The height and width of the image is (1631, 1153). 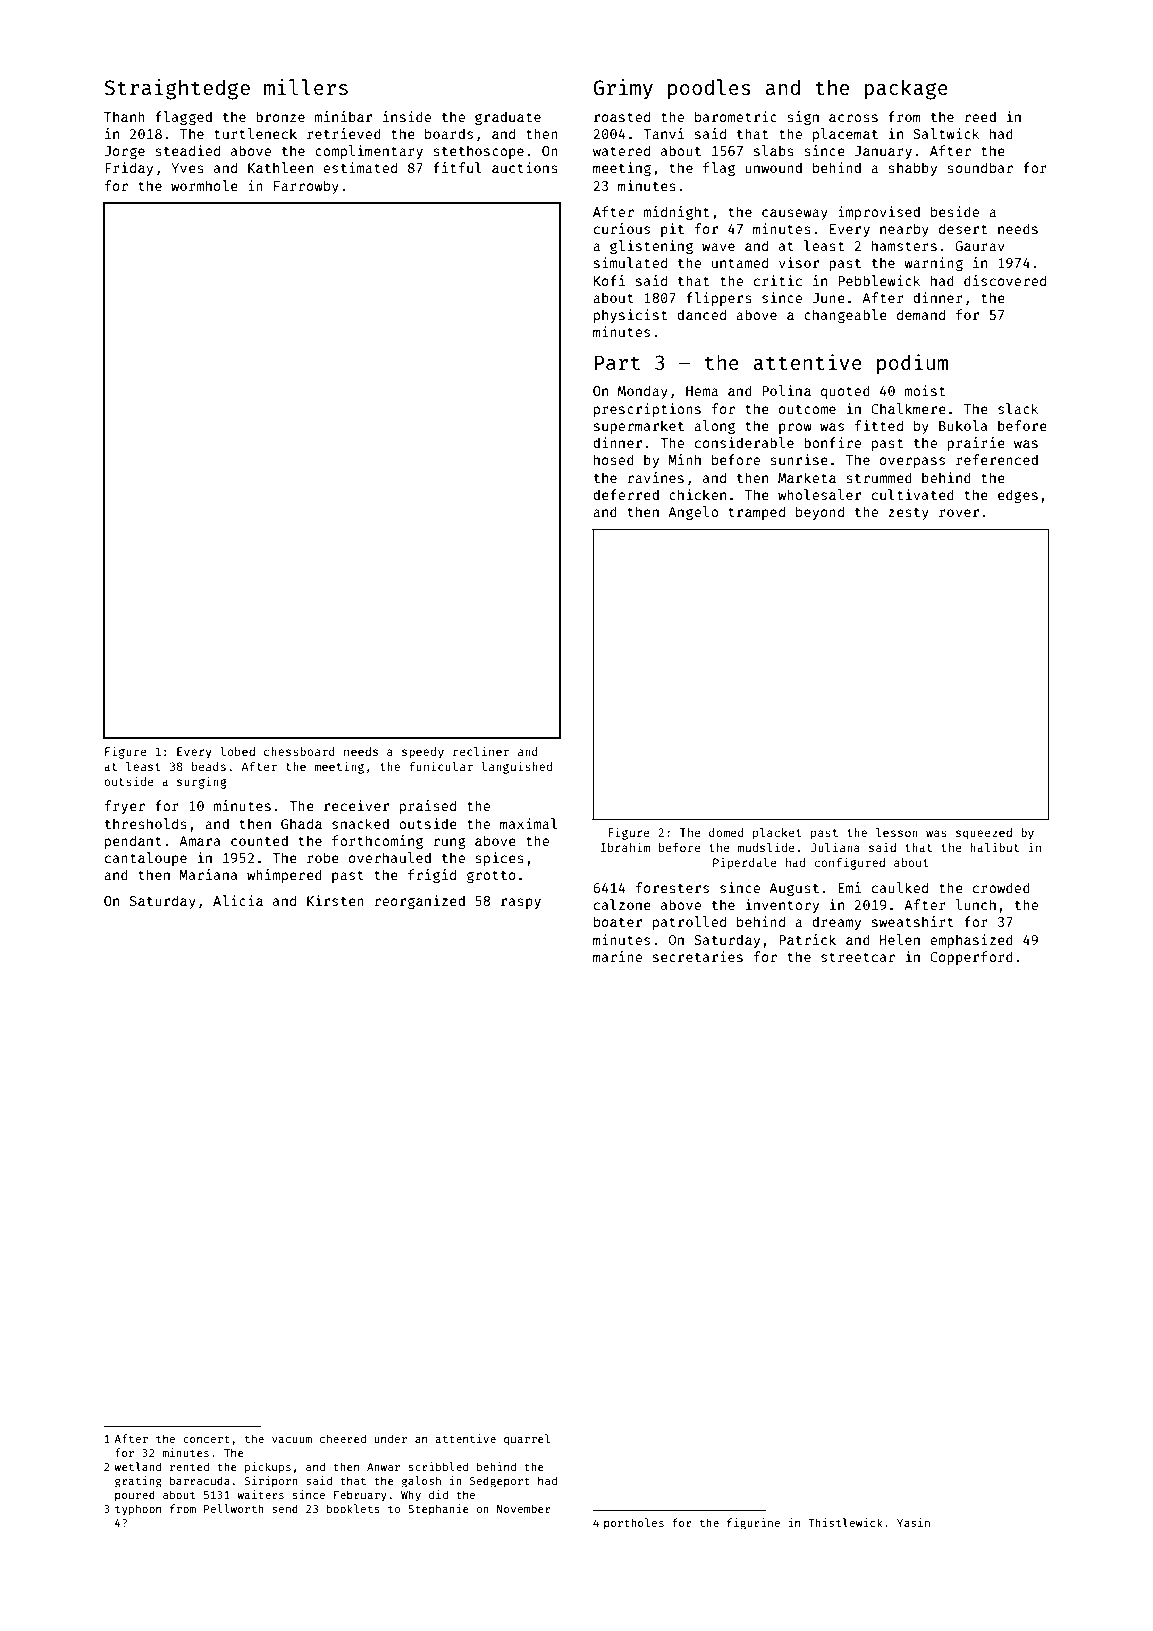 I want to click on deferred, so click(x=626, y=494).
